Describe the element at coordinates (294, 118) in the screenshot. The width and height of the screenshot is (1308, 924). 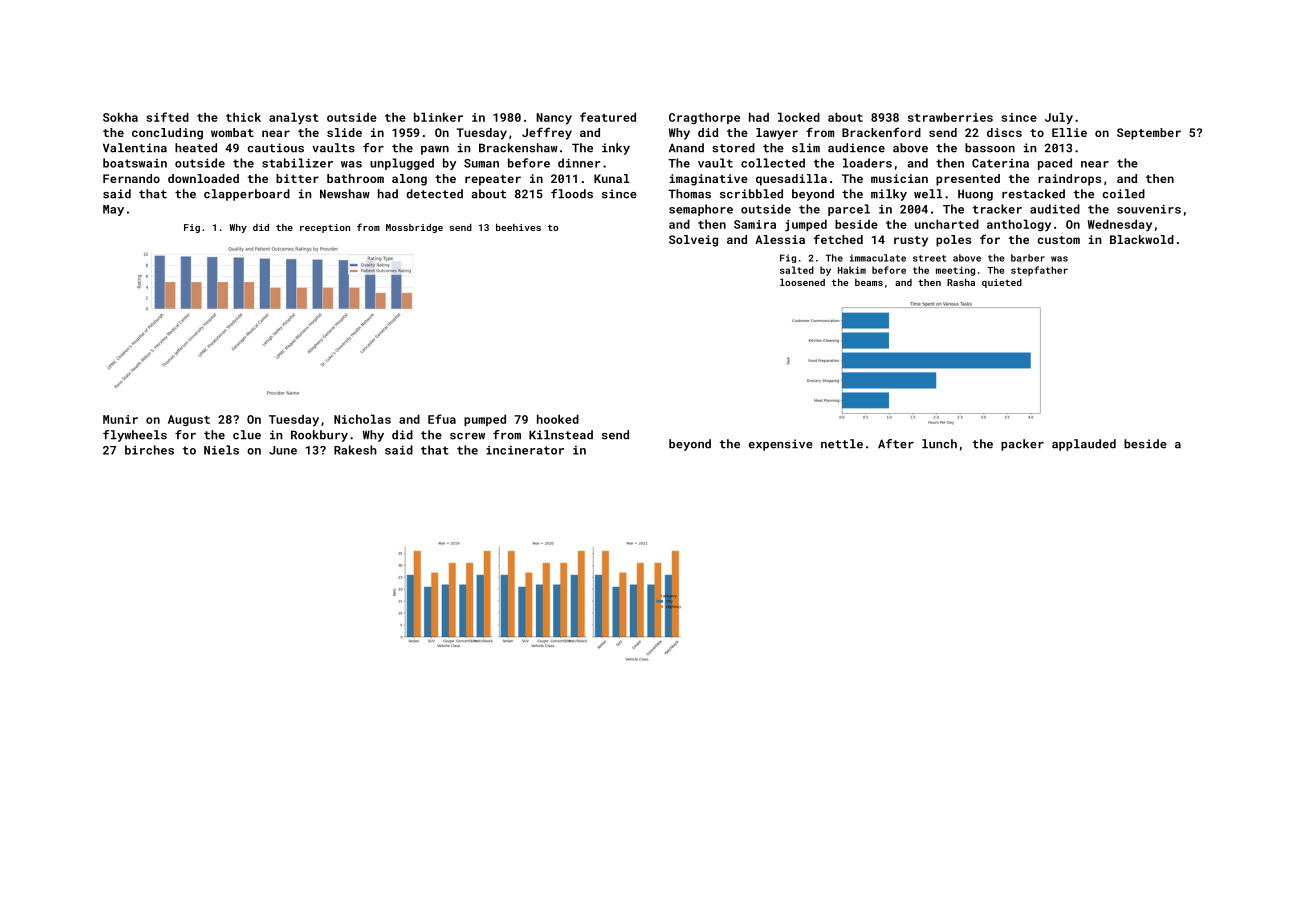
I see `analyst` at that location.
